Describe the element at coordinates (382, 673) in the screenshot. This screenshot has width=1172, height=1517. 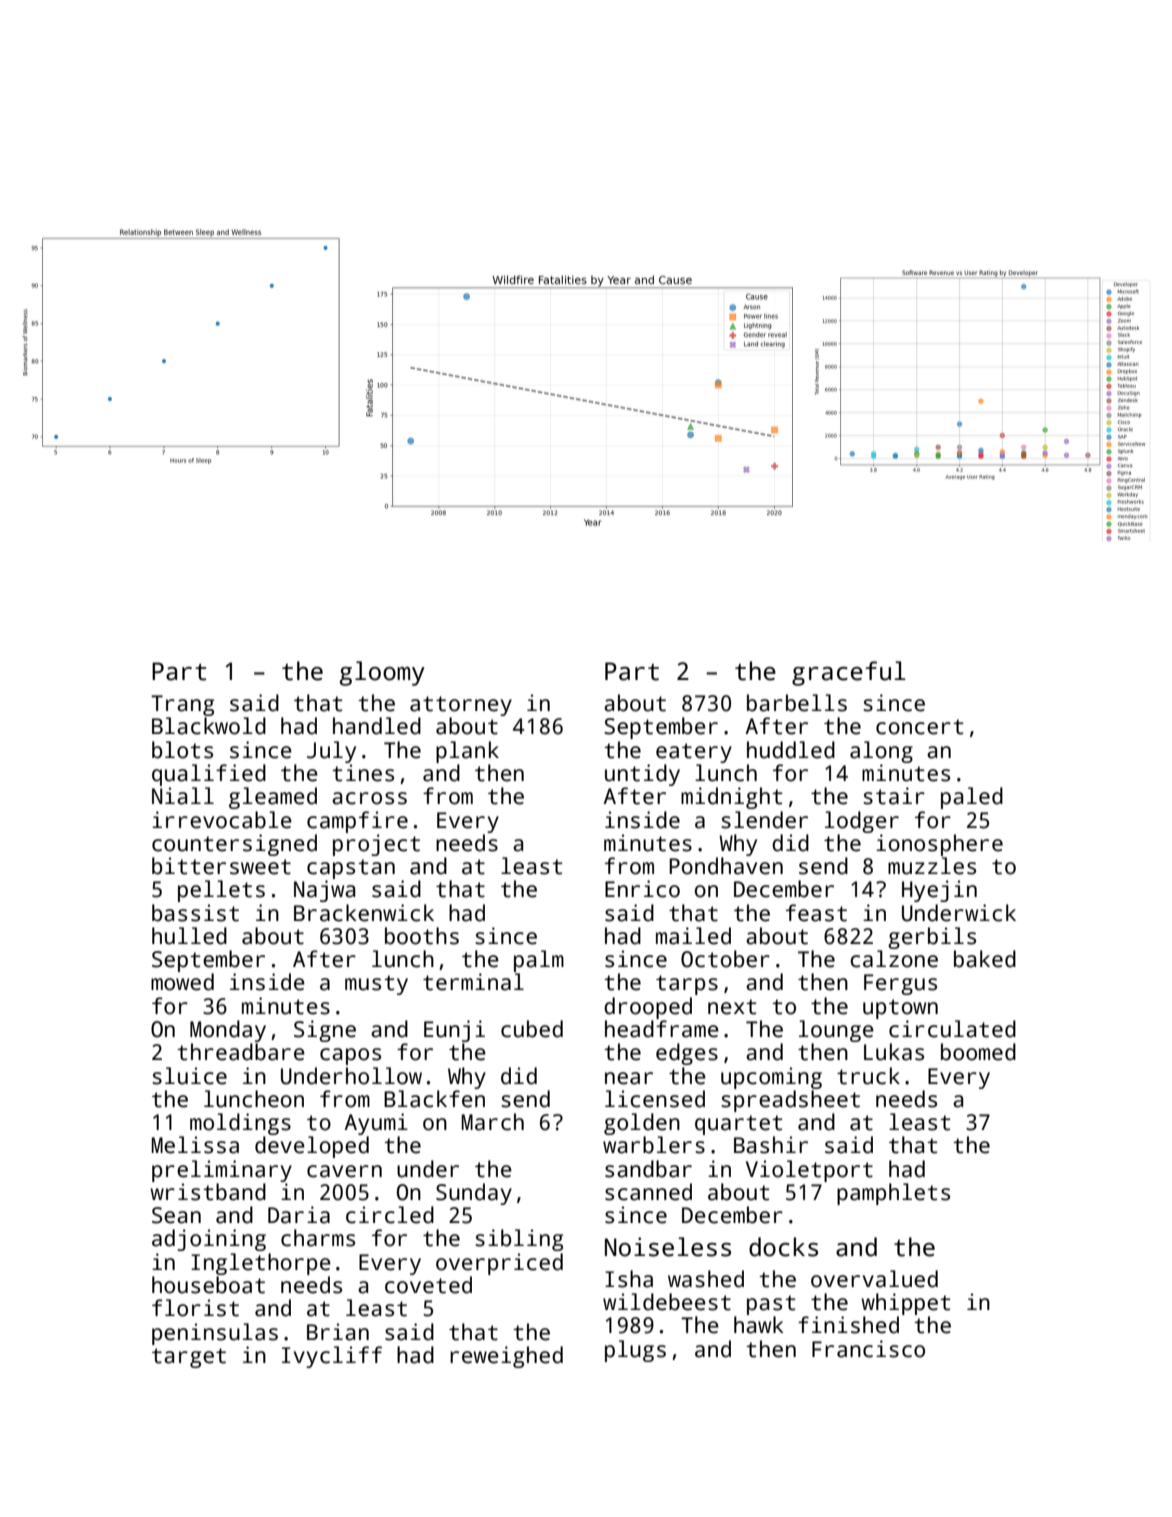
I see `gloomy` at that location.
